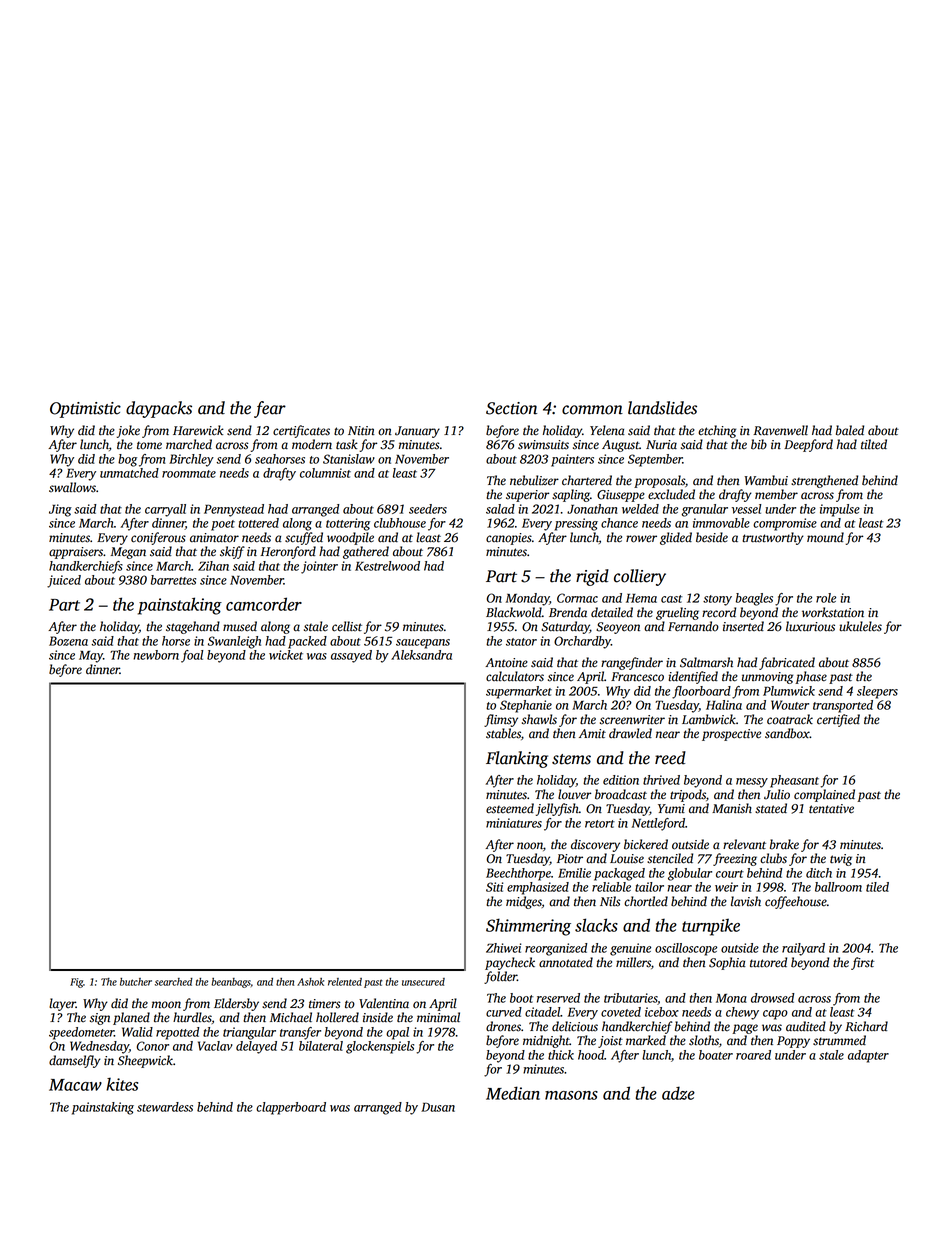 The height and width of the screenshot is (1233, 952). I want to click on Nuria, so click(661, 445).
